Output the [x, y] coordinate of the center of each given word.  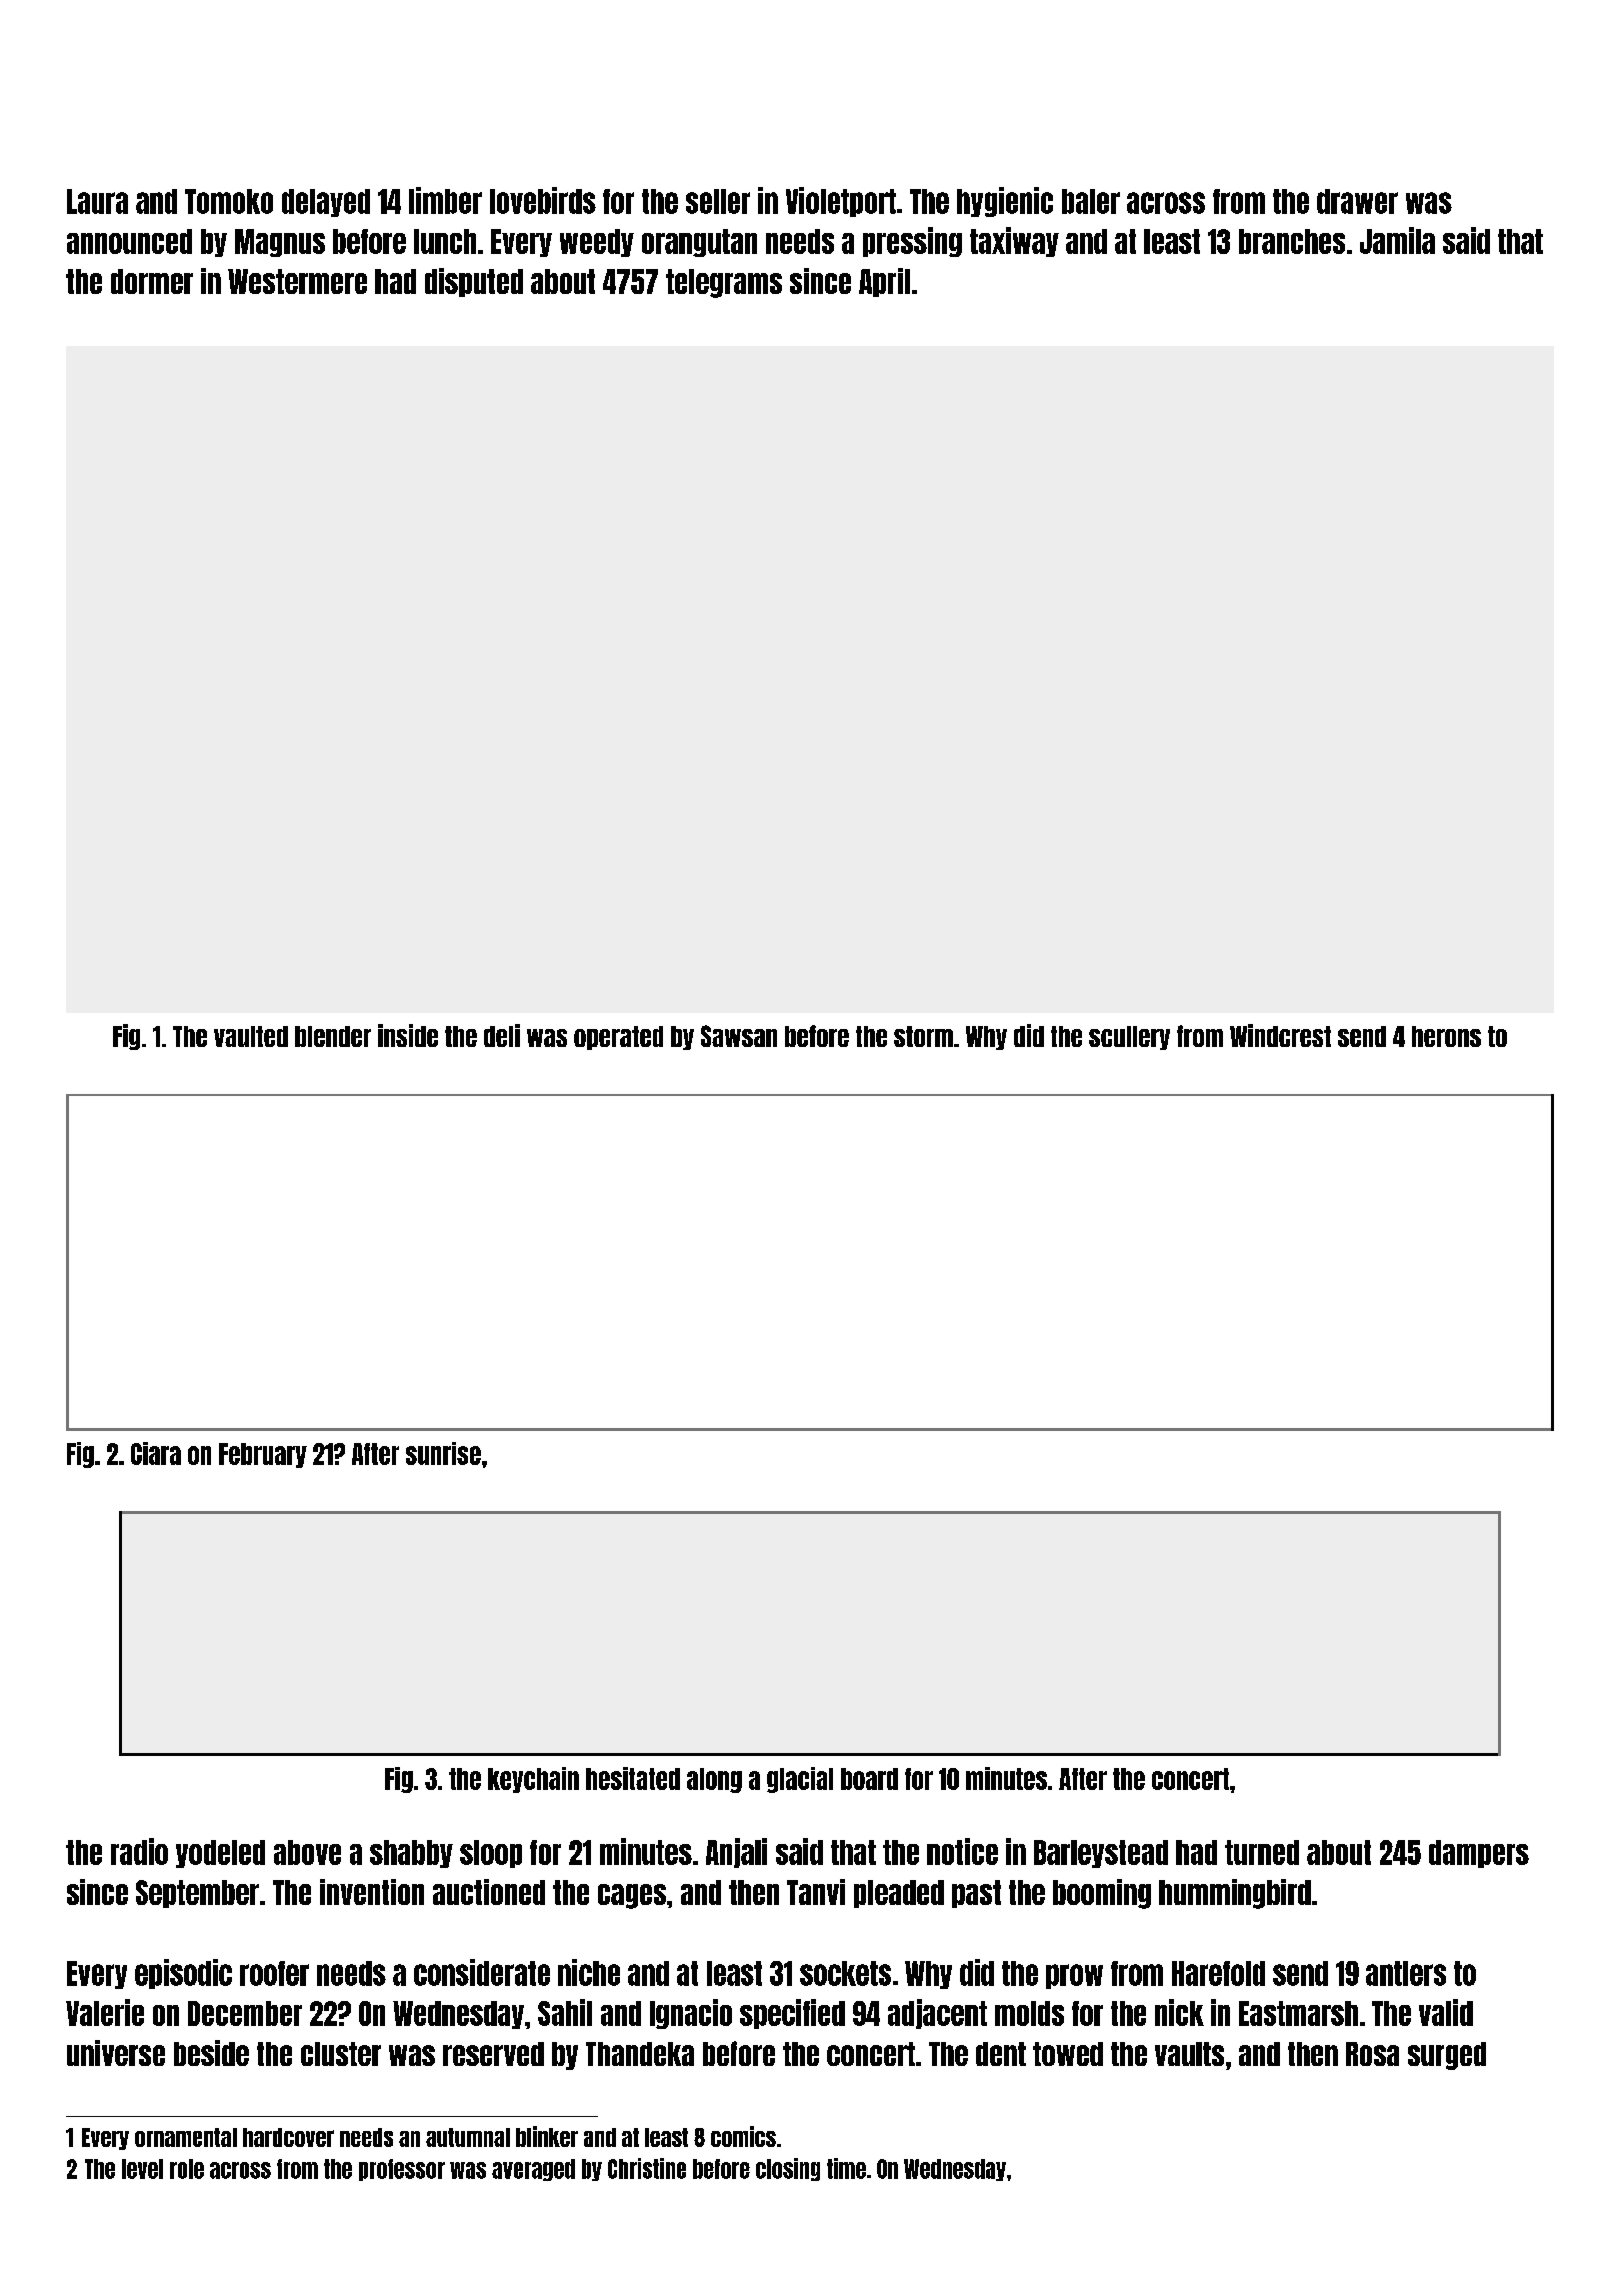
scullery [1129, 1038]
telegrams [724, 283]
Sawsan [739, 1036]
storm [923, 1036]
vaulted [251, 1036]
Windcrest [1280, 1035]
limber [445, 200]
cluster [341, 2054]
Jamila [1397, 240]
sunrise [443, 1453]
